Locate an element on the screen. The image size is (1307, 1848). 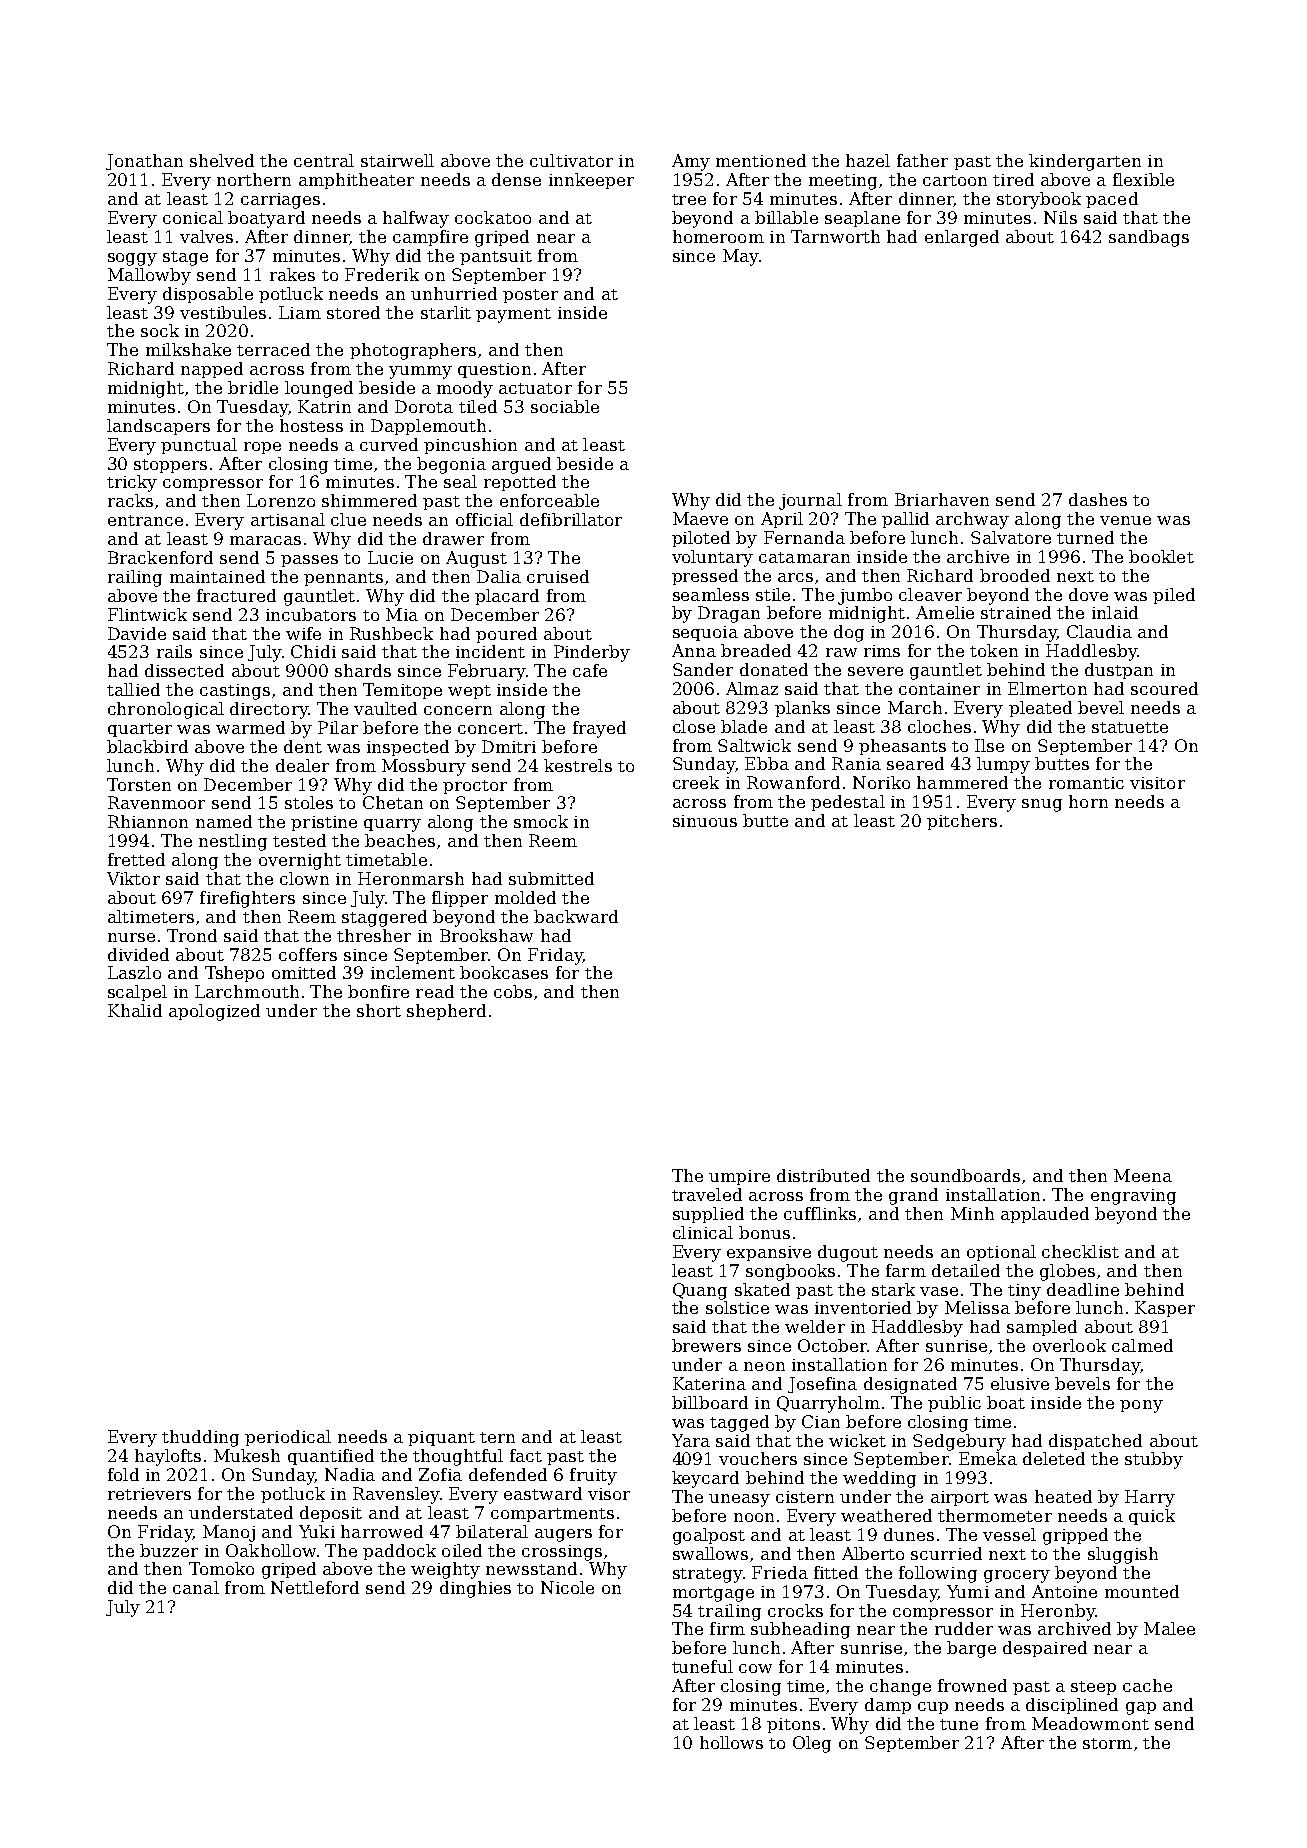
tired is located at coordinates (1013, 179).
